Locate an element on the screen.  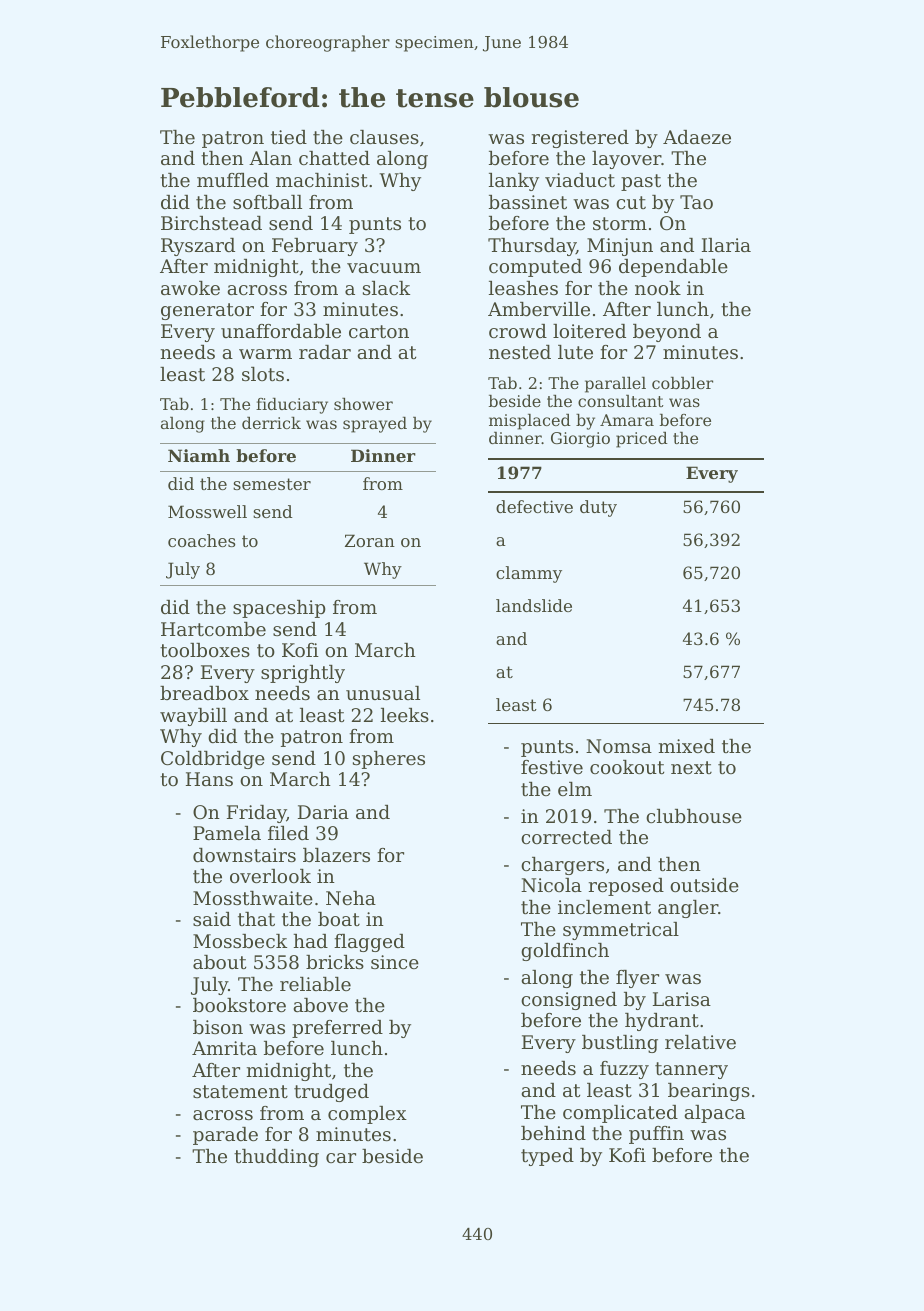
parade is located at coordinates (225, 1136).
